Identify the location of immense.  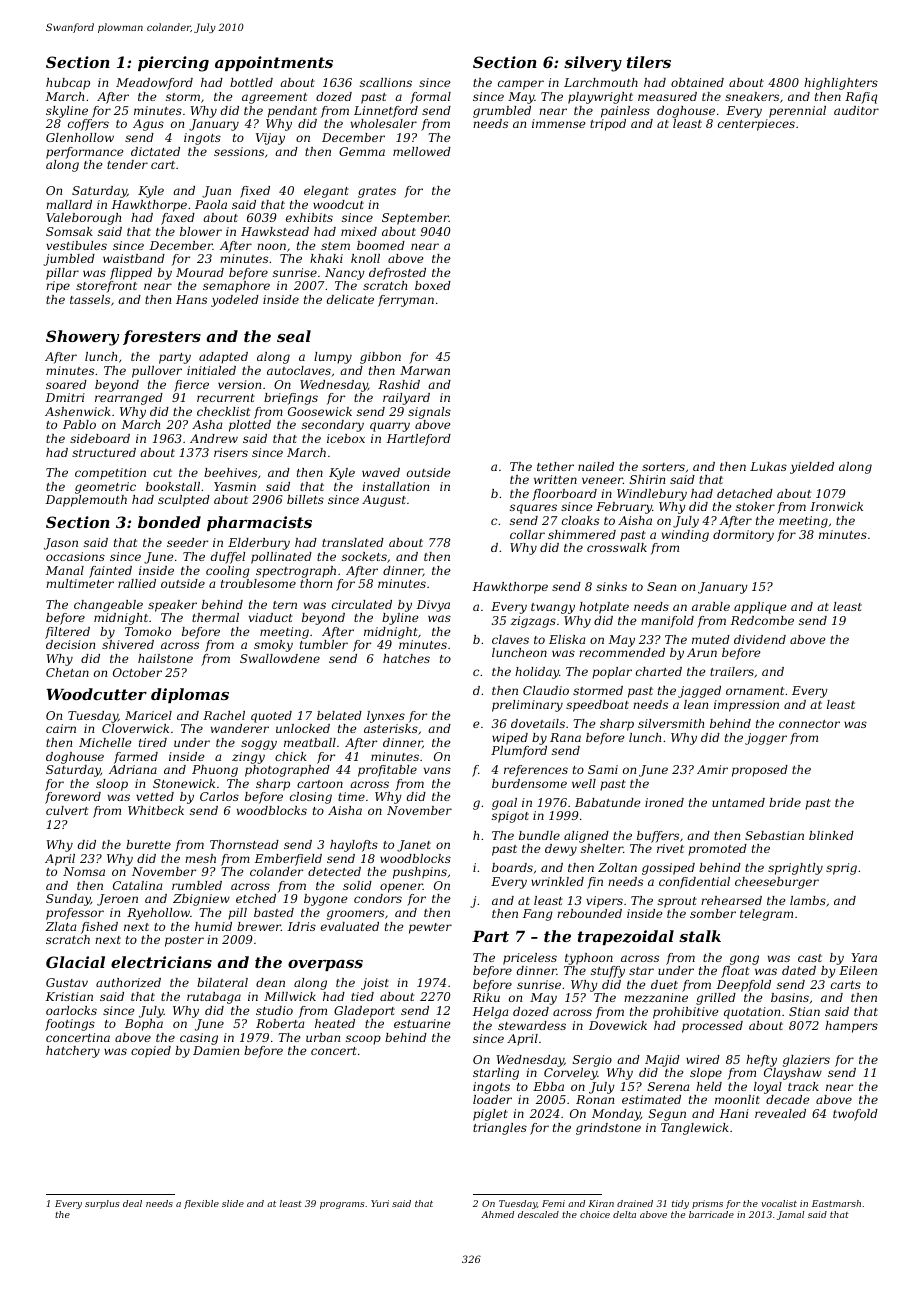
(559, 123).
